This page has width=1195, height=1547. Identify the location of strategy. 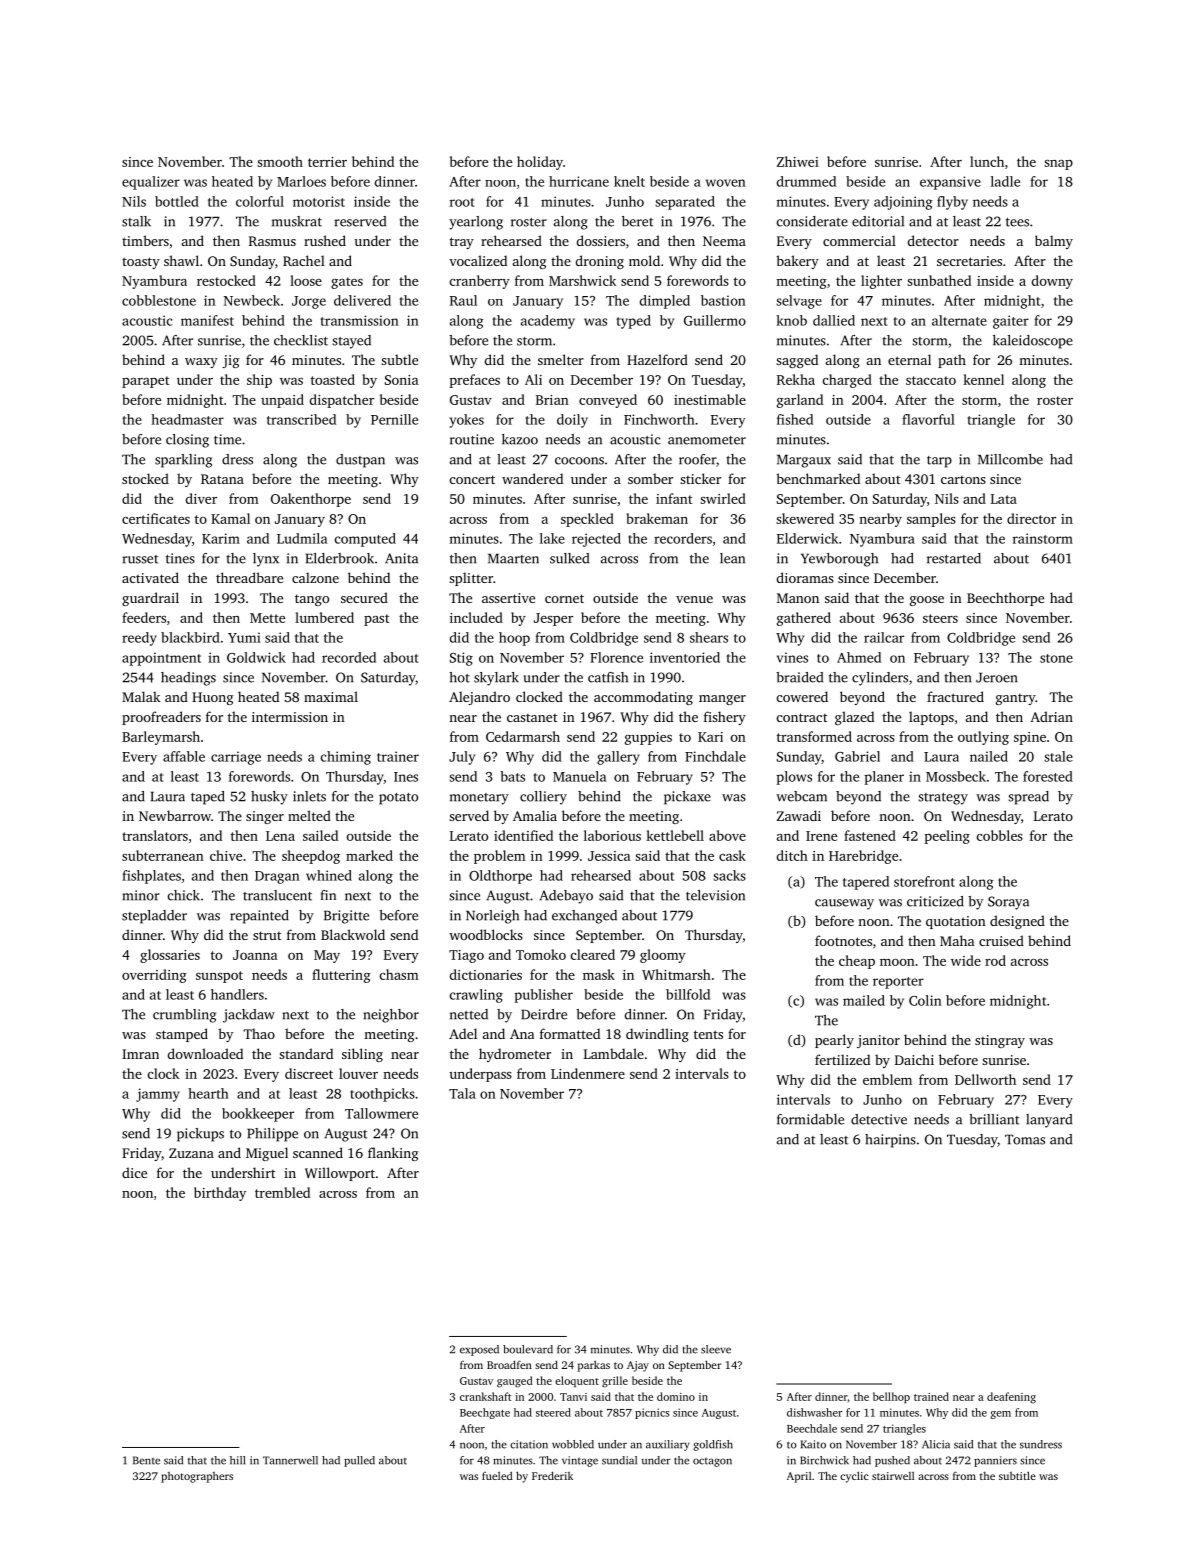
(943, 799).
